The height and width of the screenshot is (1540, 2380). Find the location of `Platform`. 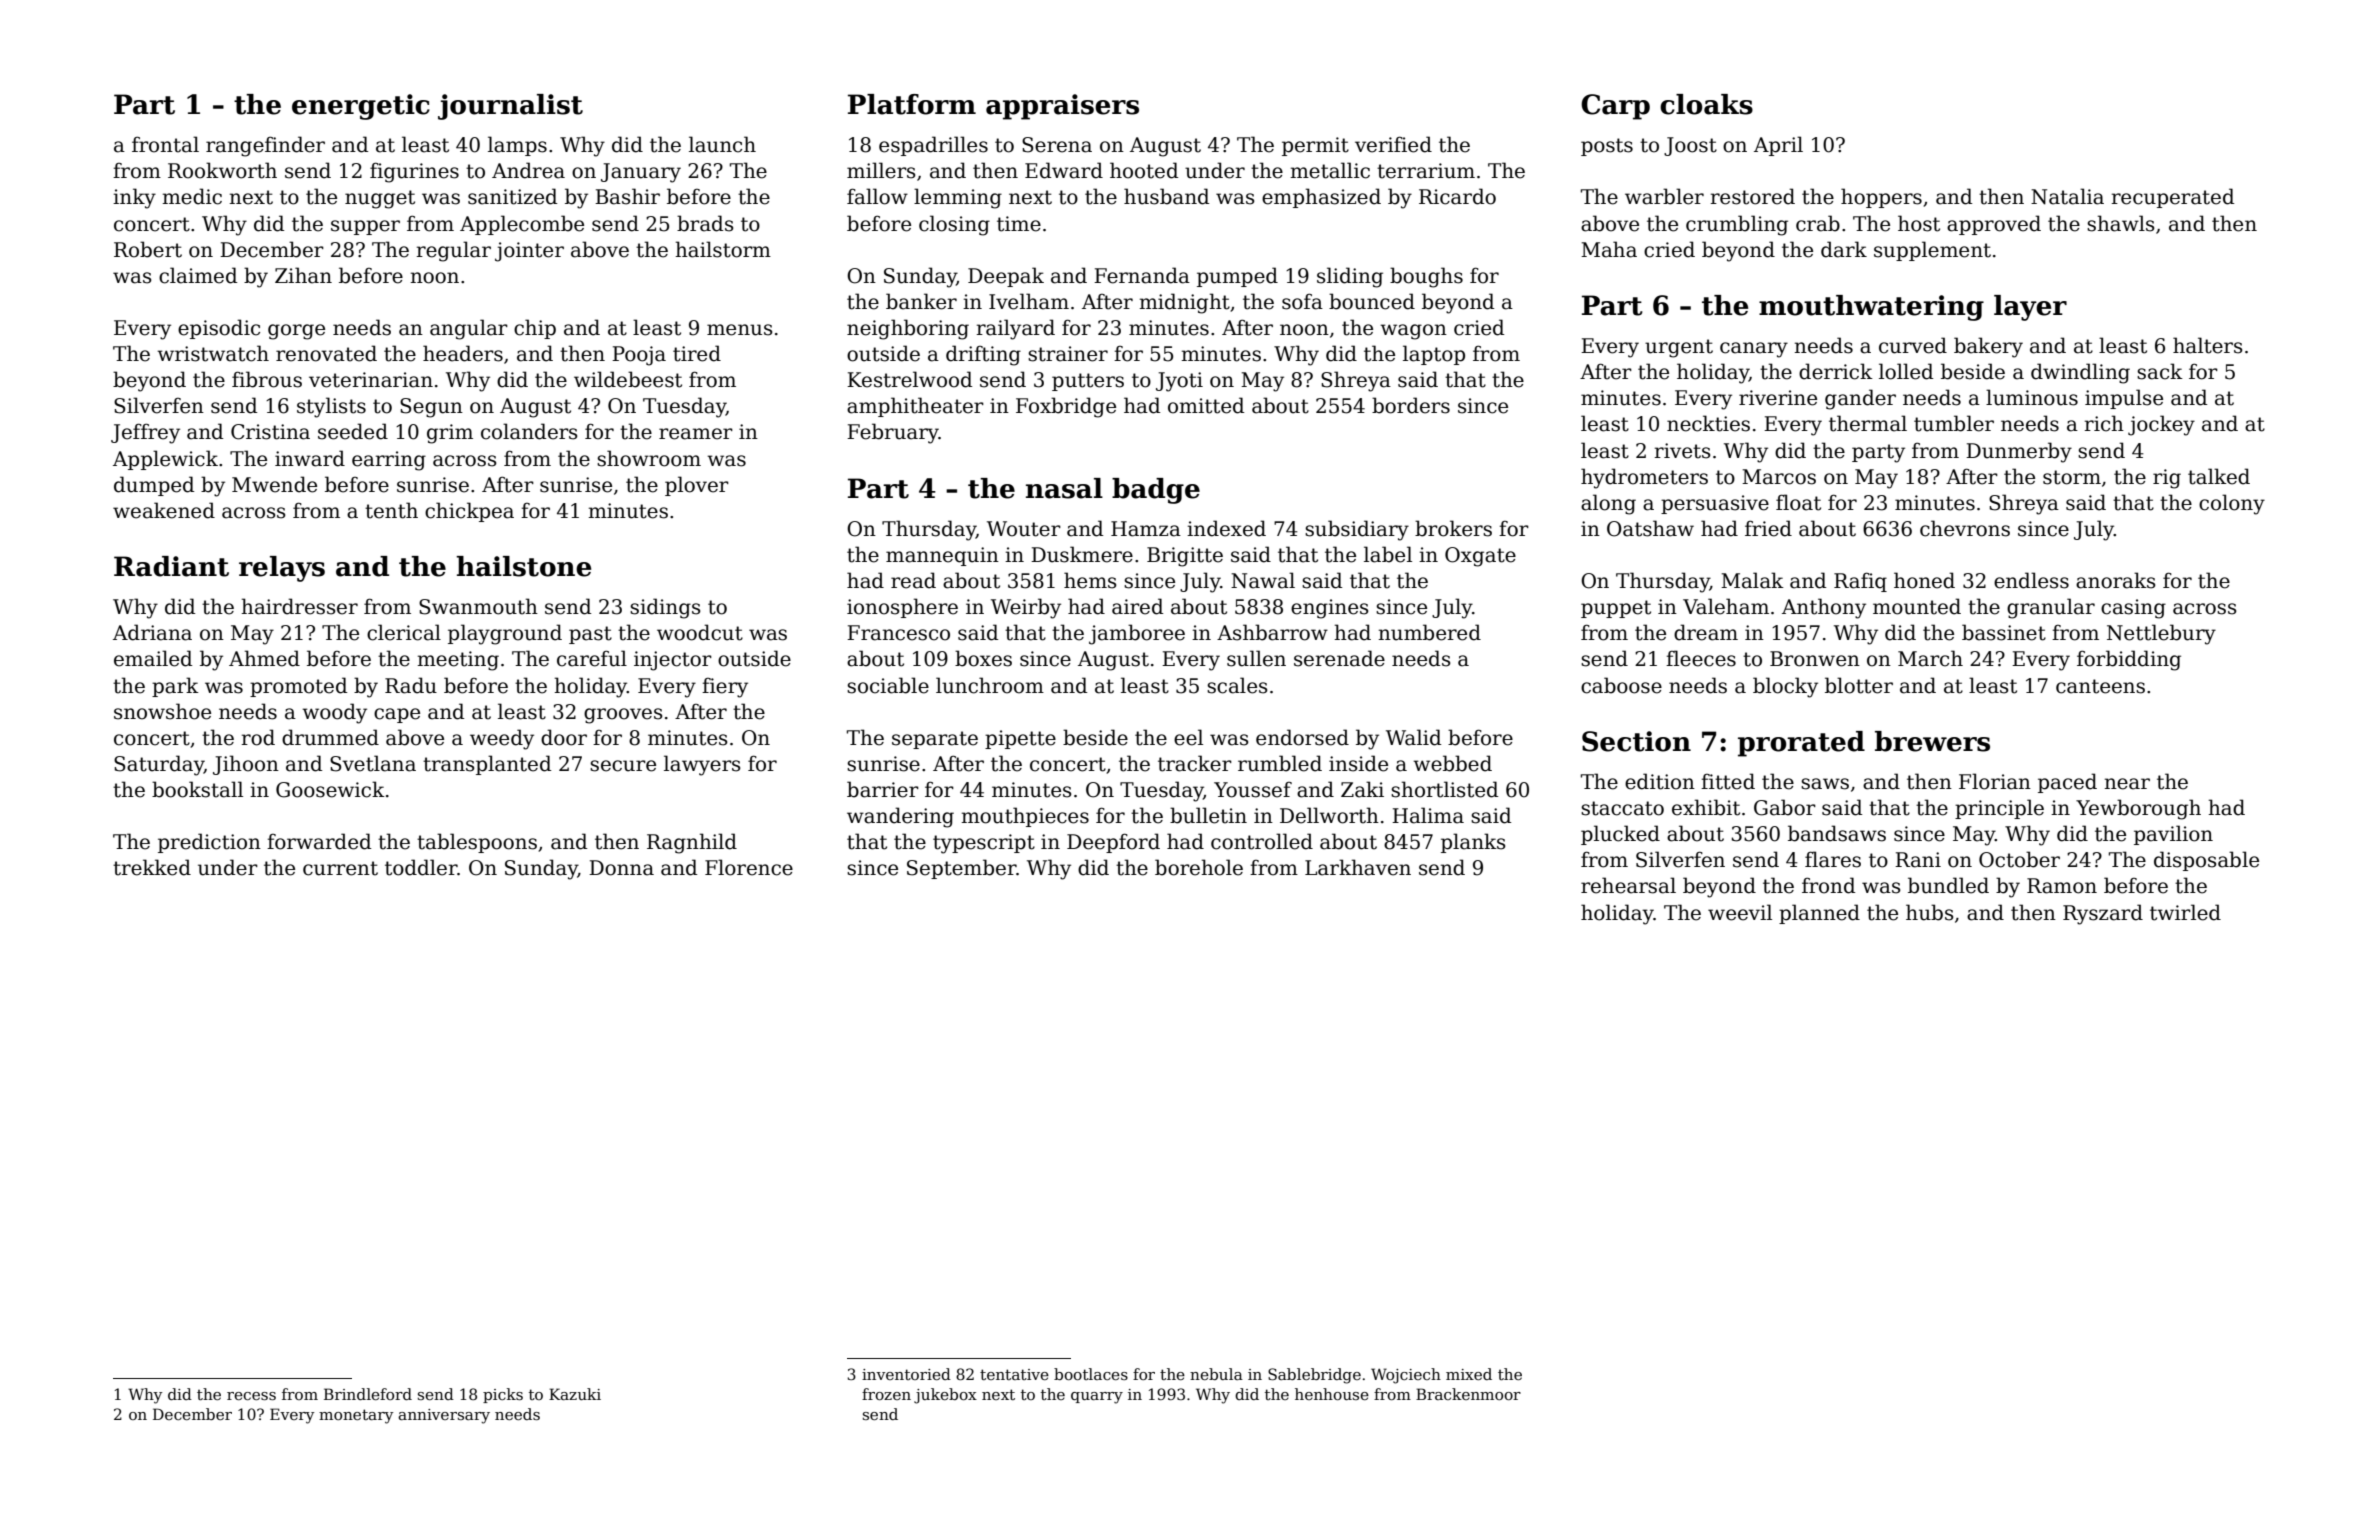

Platform is located at coordinates (912, 104).
